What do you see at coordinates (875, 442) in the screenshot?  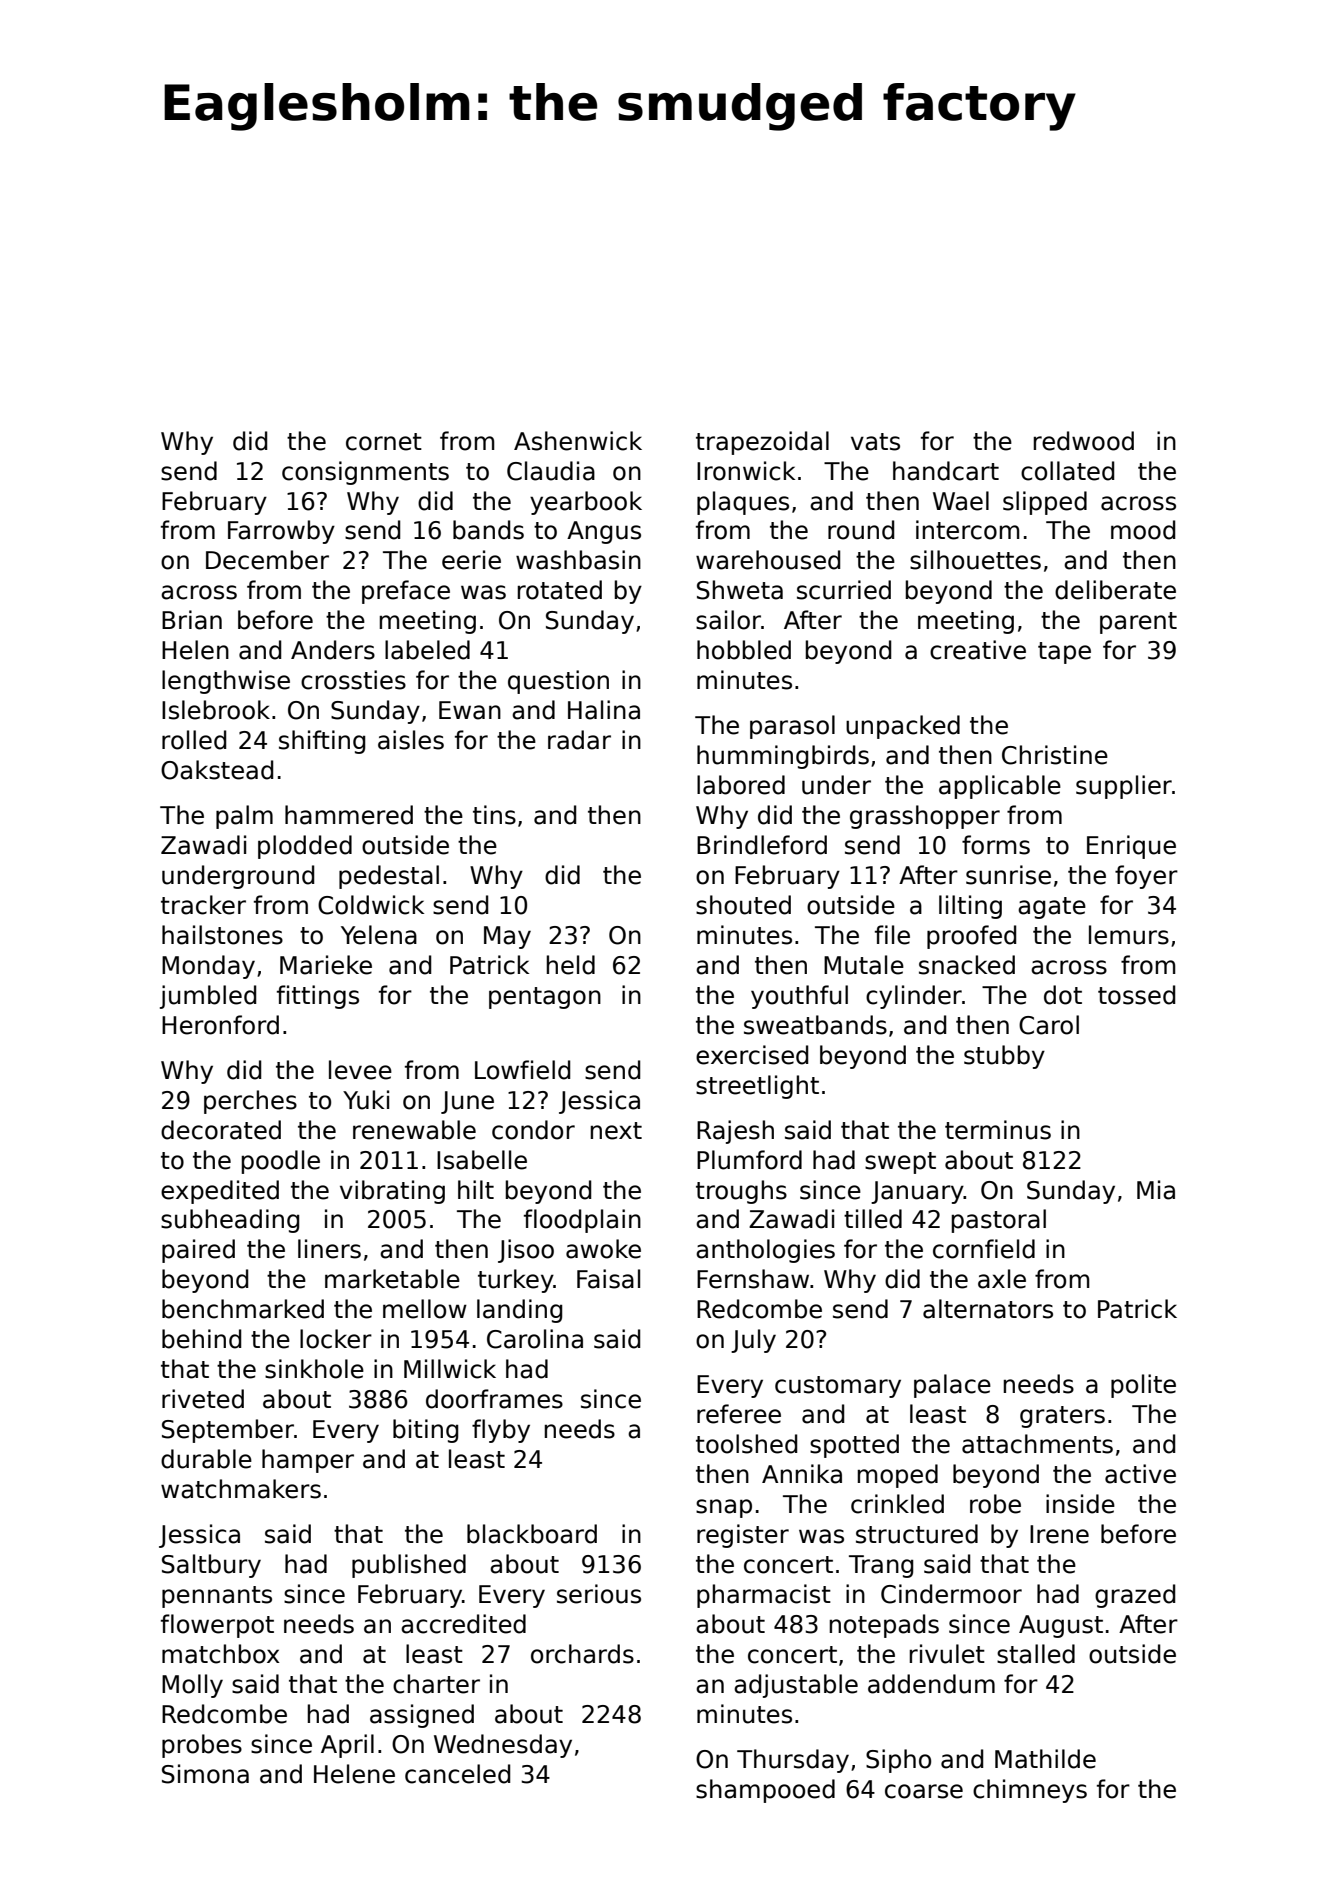 I see `vats` at bounding box center [875, 442].
